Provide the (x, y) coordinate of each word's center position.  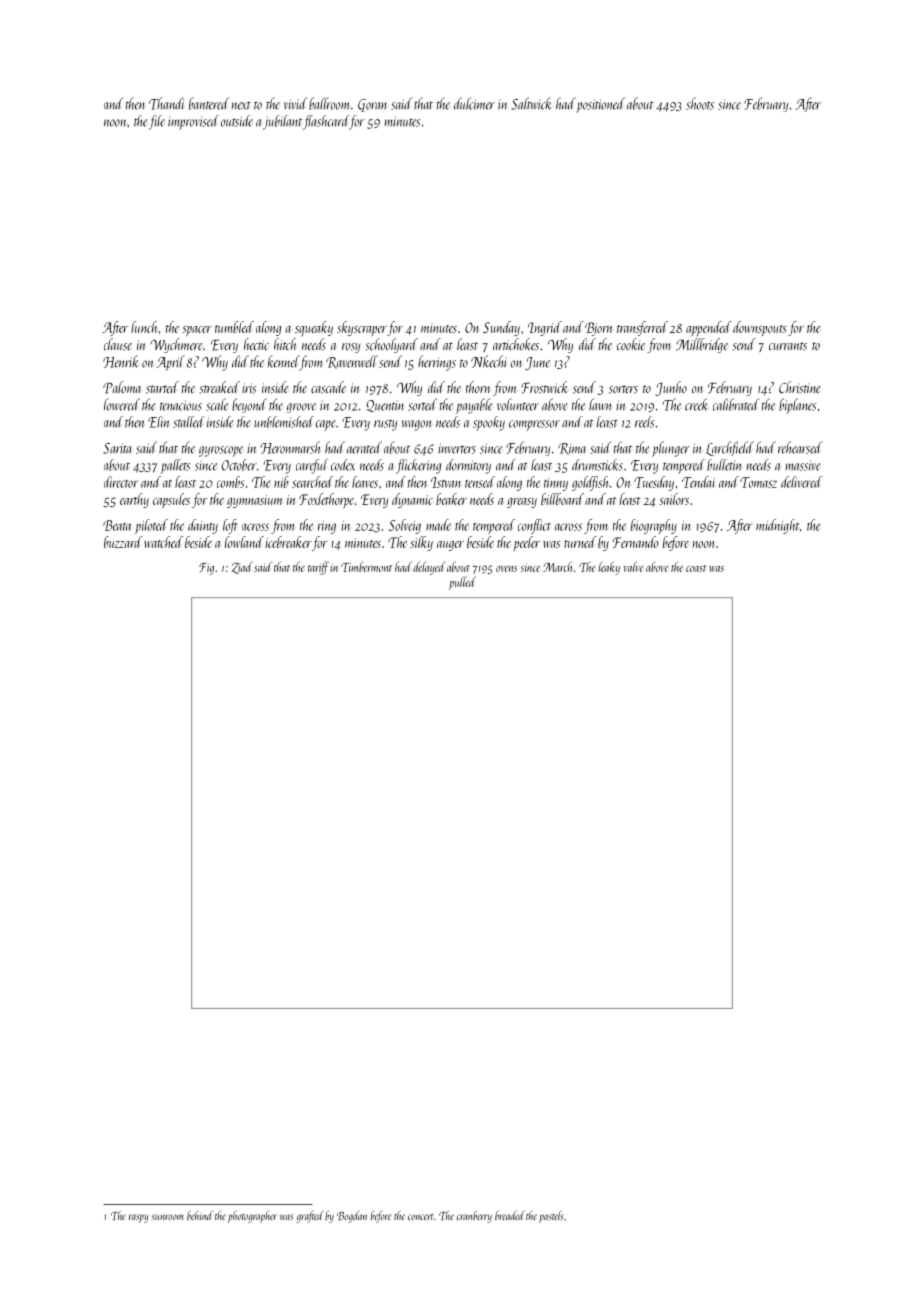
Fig (206, 569)
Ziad (242, 567)
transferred (642, 328)
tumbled (234, 327)
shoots (700, 103)
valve (633, 566)
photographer (252, 1217)
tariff (318, 568)
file (157, 122)
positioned (600, 105)
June (537, 363)
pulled (462, 583)
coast (696, 568)
